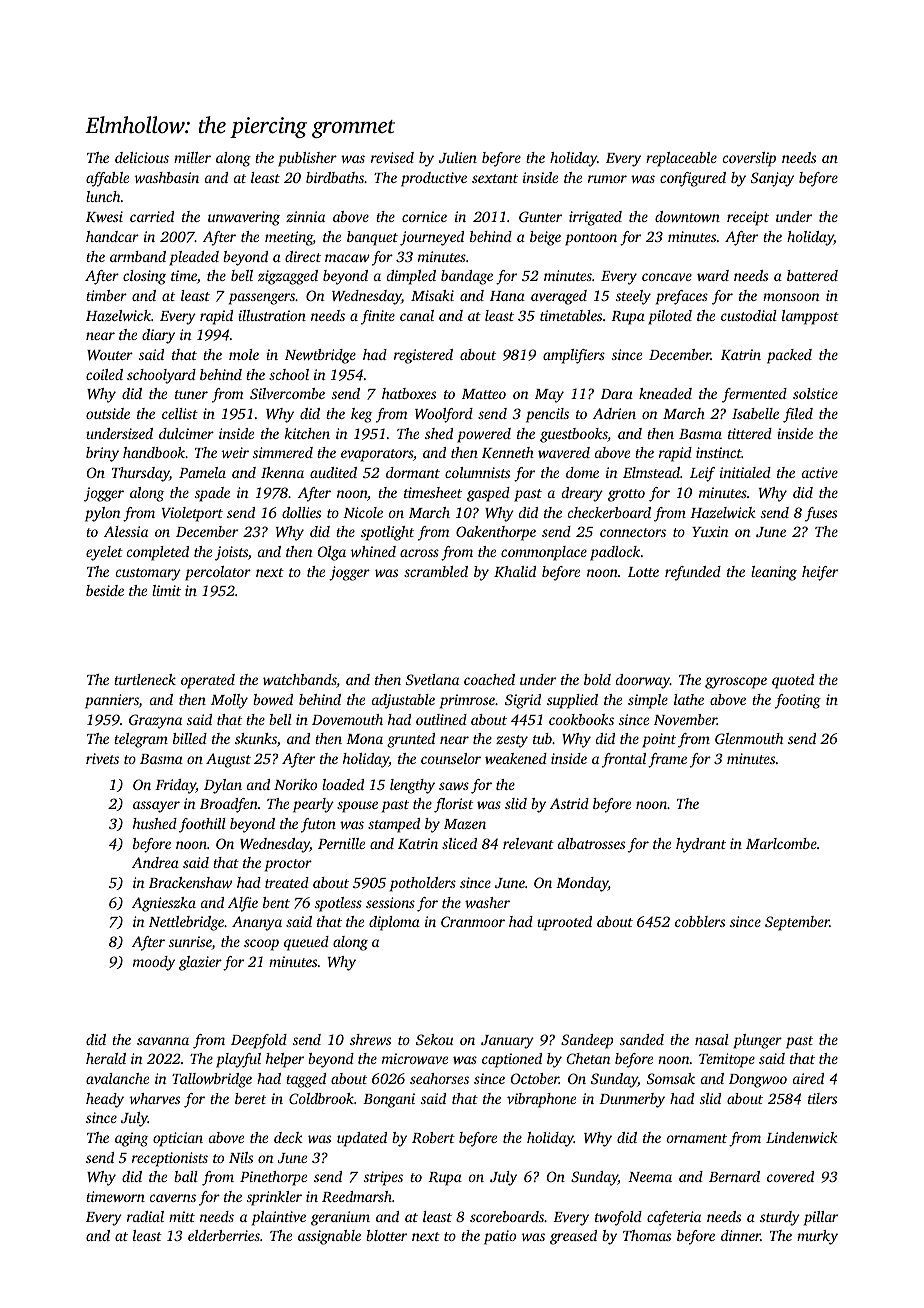  What do you see at coordinates (597, 679) in the image?
I see `bold` at bounding box center [597, 679].
